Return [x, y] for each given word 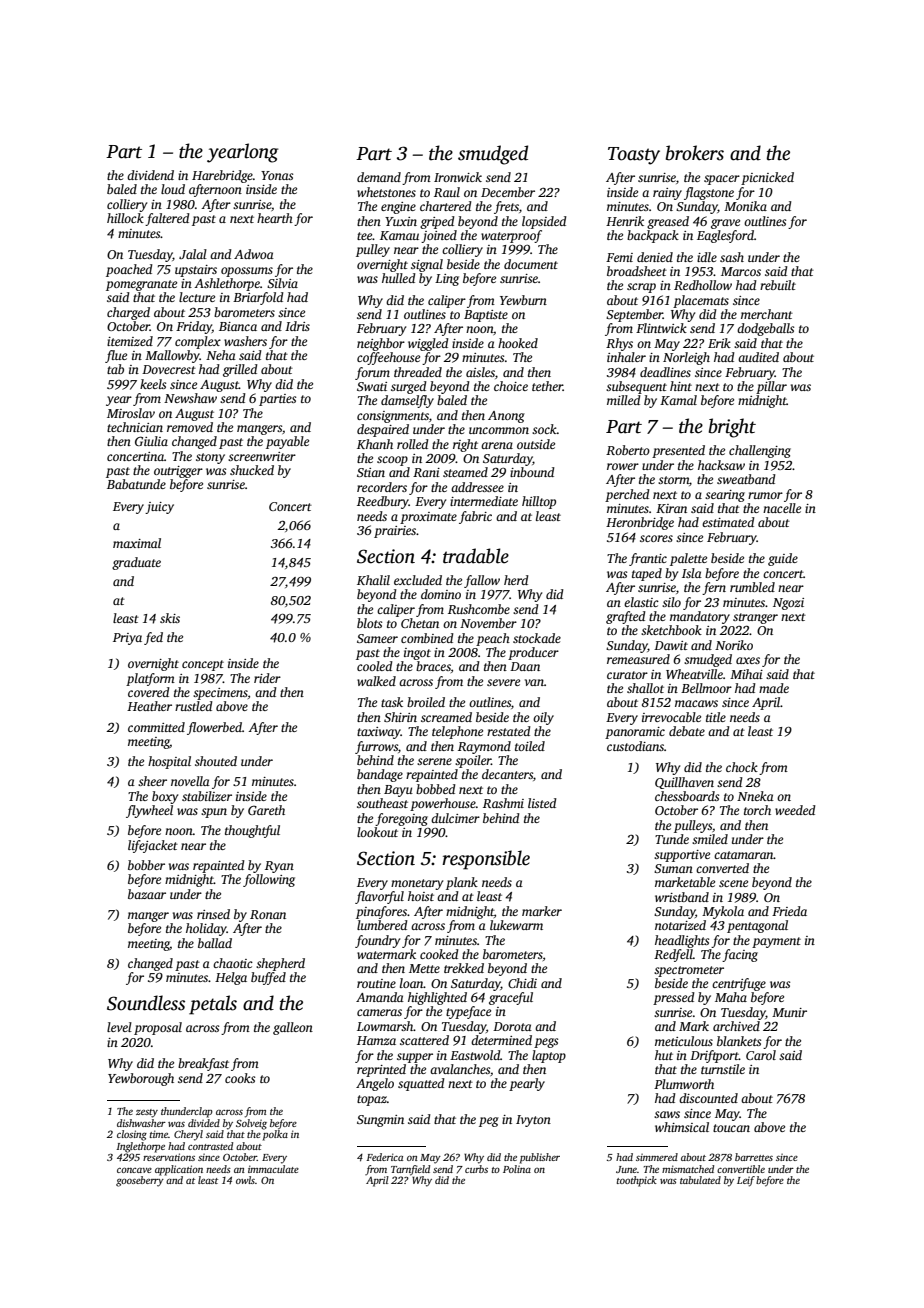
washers [245, 341]
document [531, 264]
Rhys [619, 344]
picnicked [767, 178]
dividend [150, 175]
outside [536, 444]
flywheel [149, 811]
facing [740, 955]
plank [462, 883]
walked [376, 681]
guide [783, 559]
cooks [240, 1078]
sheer [152, 781]
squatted [421, 1084]
